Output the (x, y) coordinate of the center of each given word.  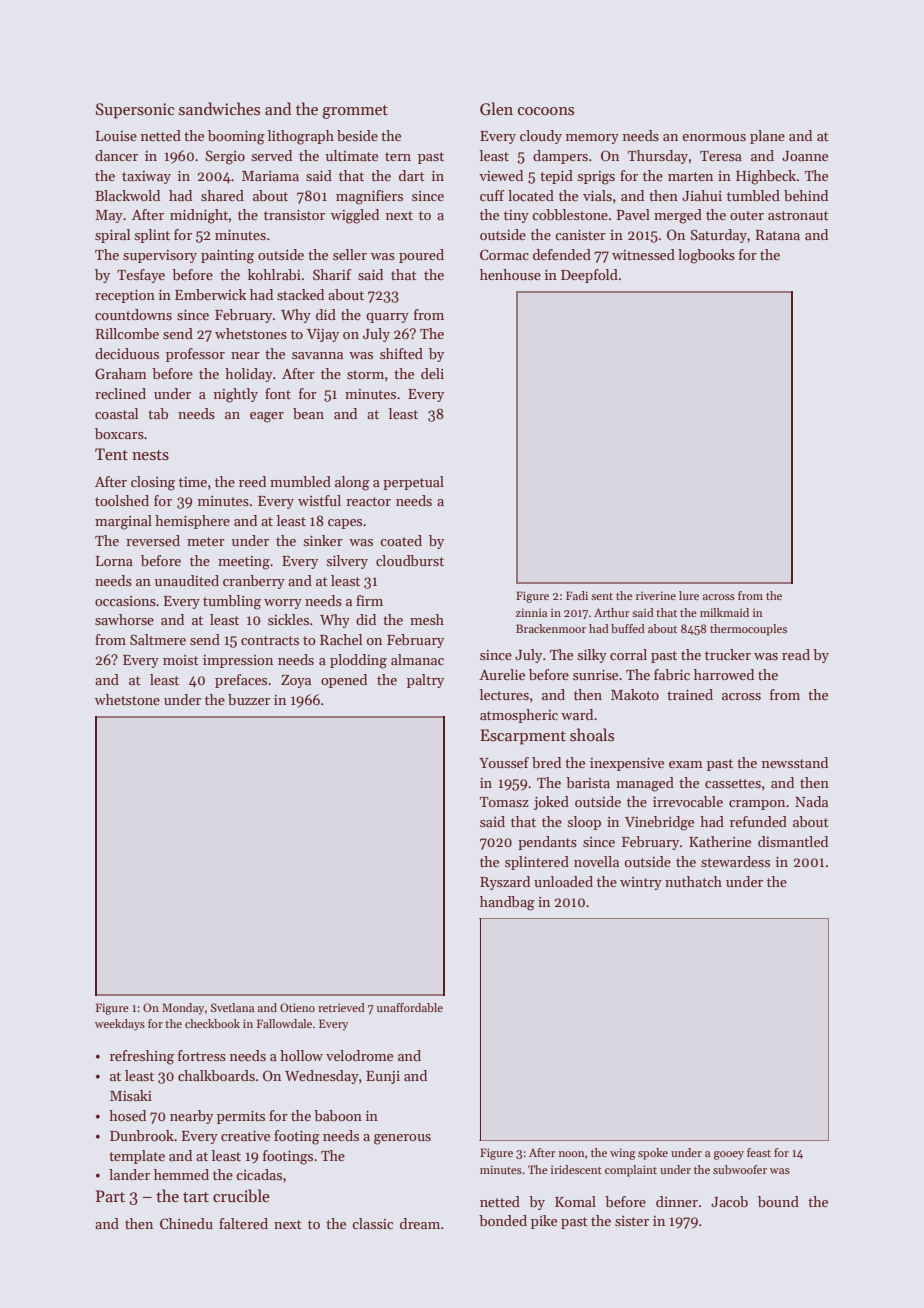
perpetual (413, 483)
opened (344, 681)
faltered (243, 1223)
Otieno (297, 1007)
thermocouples (748, 630)
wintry (641, 883)
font (278, 393)
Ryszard (505, 883)
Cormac (504, 254)
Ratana (778, 235)
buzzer (249, 699)
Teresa (721, 156)
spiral (112, 236)
